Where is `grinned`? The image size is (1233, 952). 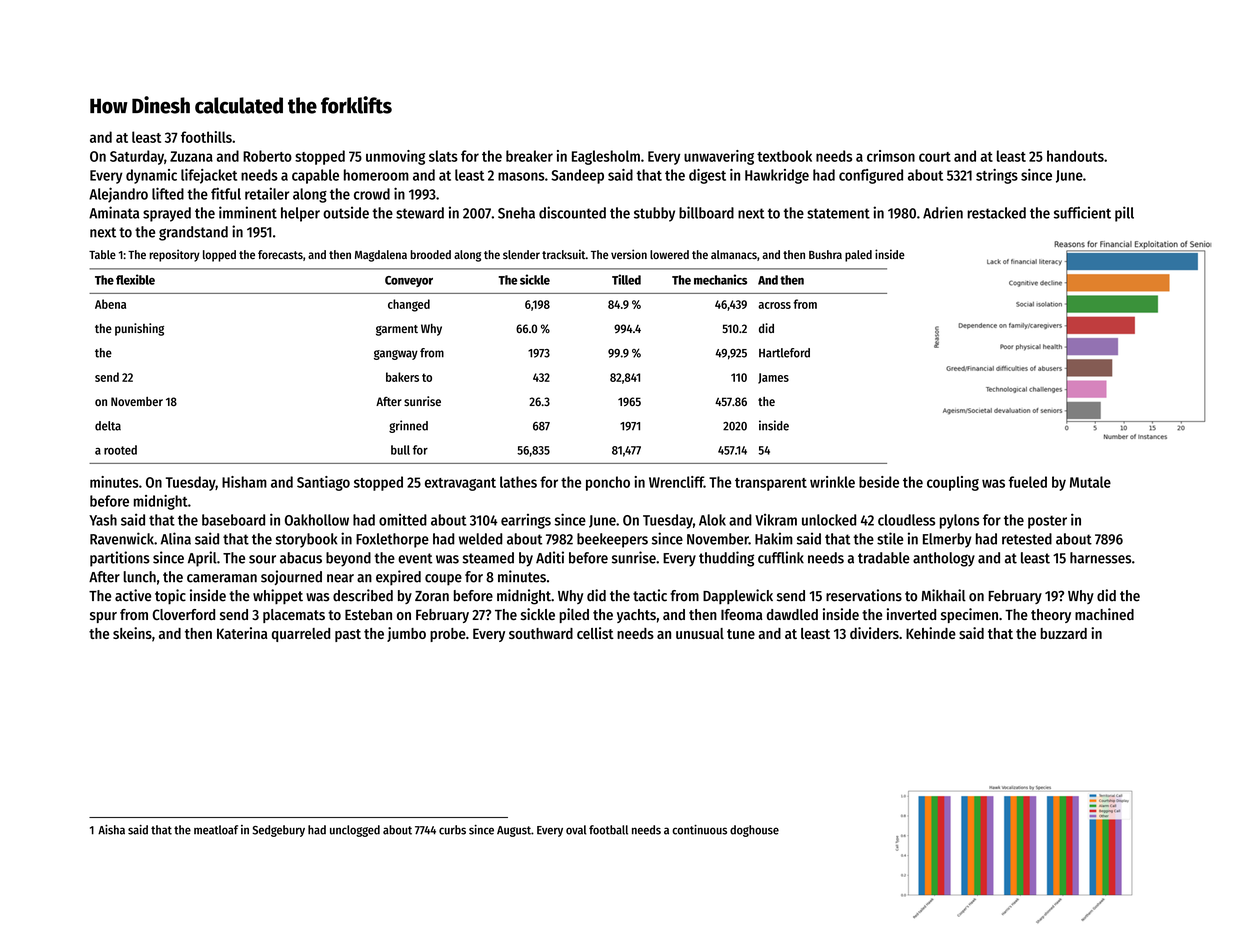
grinned is located at coordinates (408, 426).
